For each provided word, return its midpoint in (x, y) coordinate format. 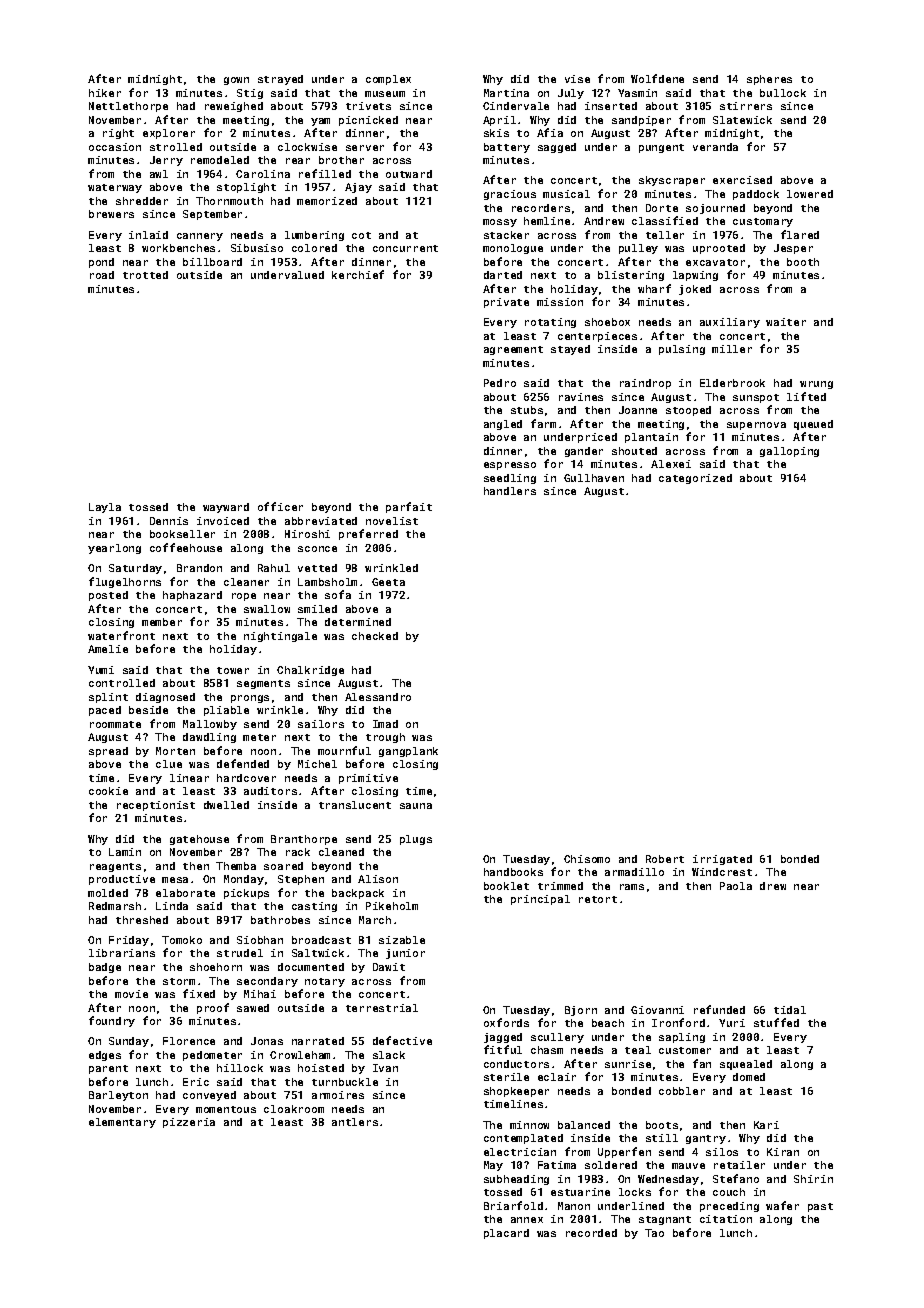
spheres (769, 80)
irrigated (722, 860)
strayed (280, 80)
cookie (108, 791)
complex (388, 80)
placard (506, 1234)
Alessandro (378, 697)
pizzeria (189, 1123)
